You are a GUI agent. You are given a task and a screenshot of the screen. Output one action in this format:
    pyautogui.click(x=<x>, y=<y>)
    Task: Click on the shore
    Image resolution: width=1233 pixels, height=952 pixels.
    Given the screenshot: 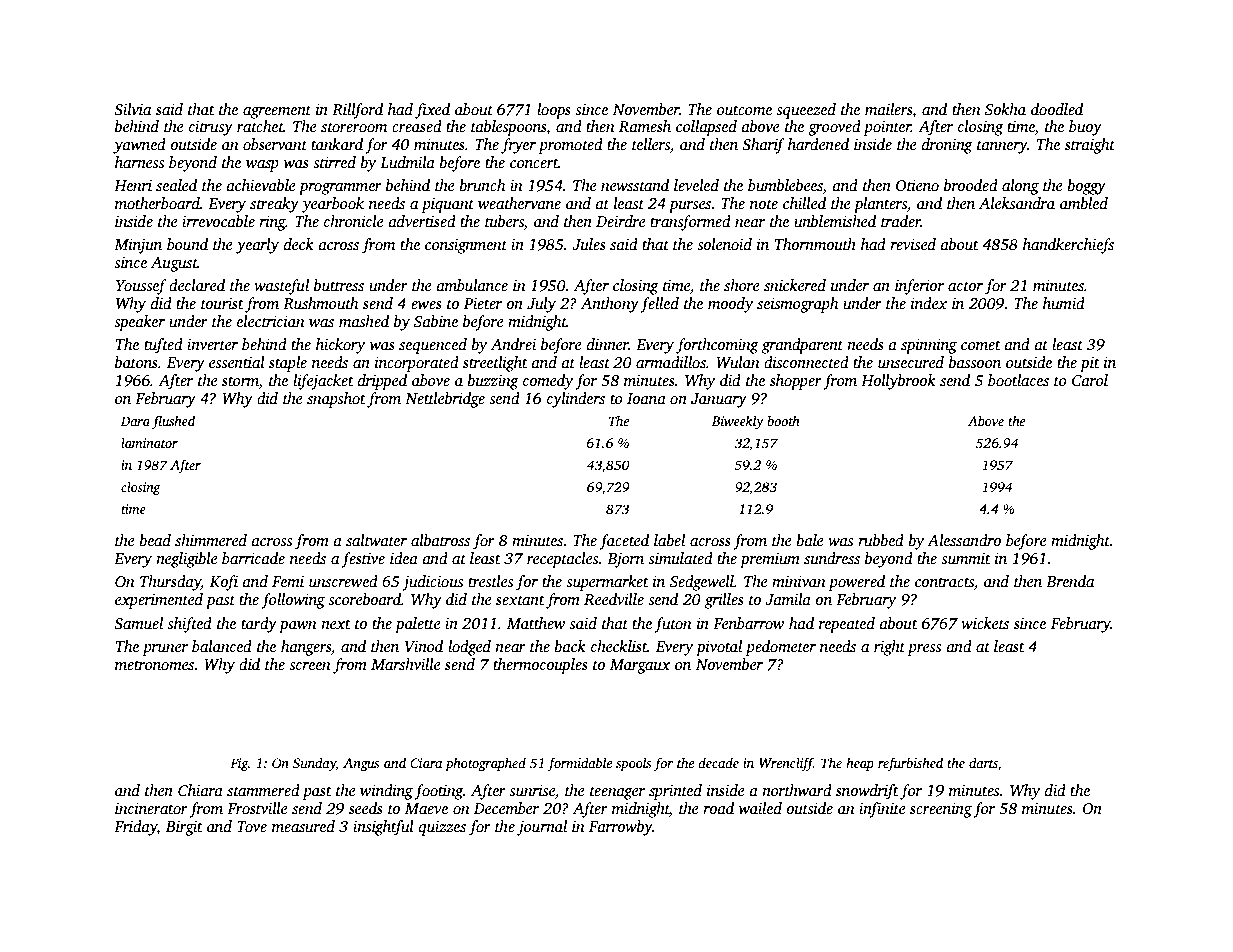 What is the action you would take?
    pyautogui.click(x=742, y=285)
